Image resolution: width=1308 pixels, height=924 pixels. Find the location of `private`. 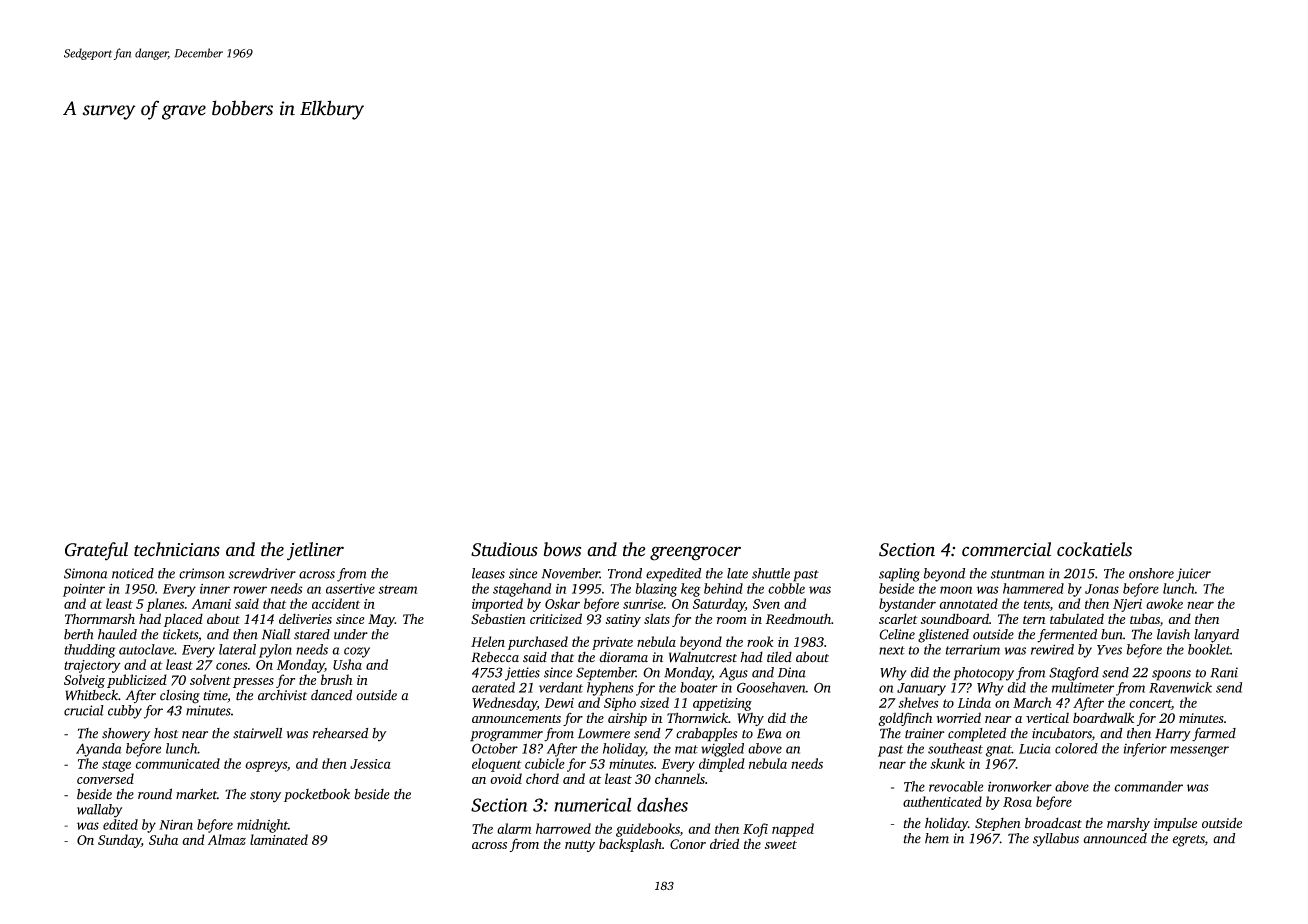

private is located at coordinates (612, 643).
